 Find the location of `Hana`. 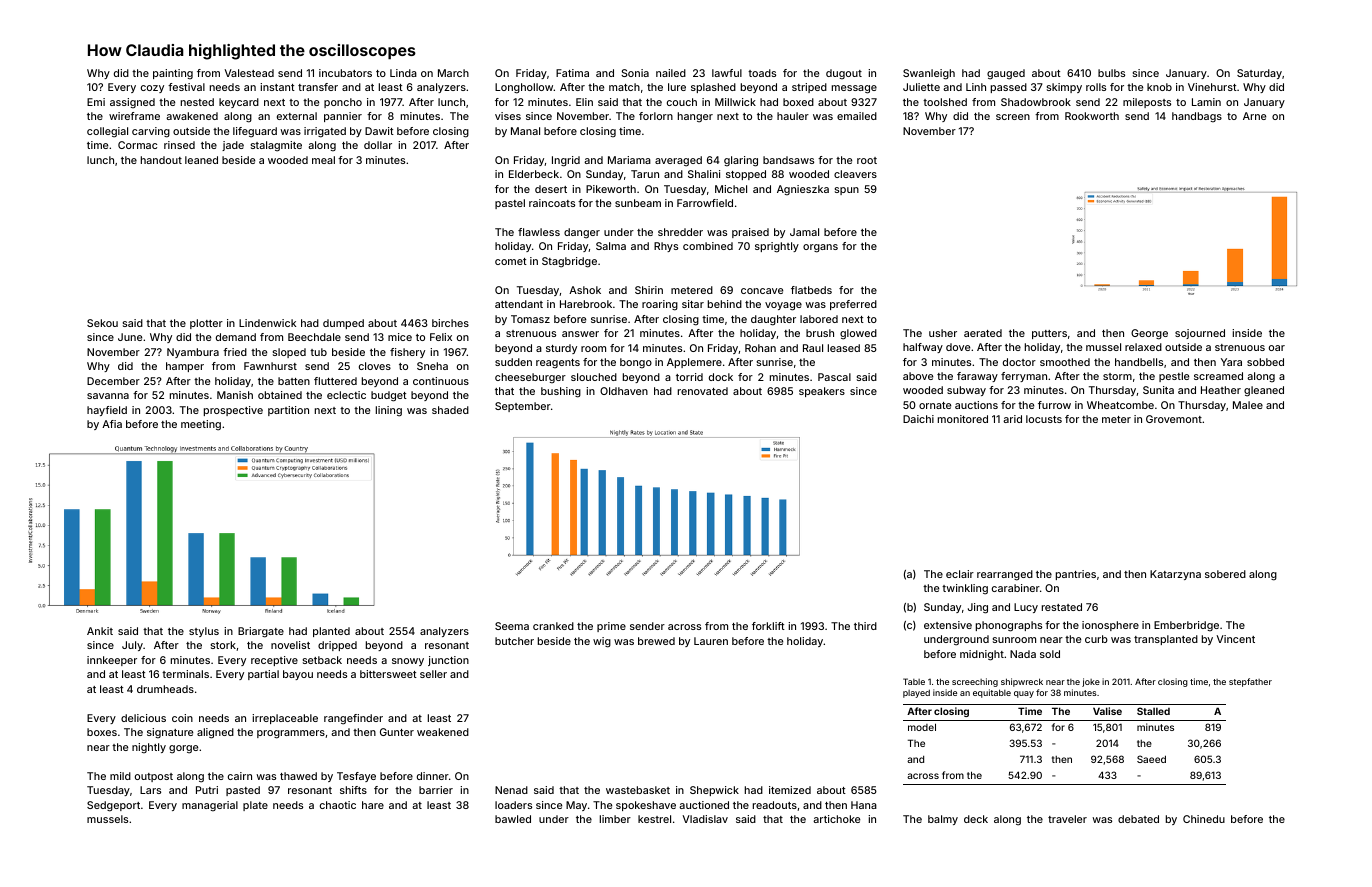

Hana is located at coordinates (864, 805).
